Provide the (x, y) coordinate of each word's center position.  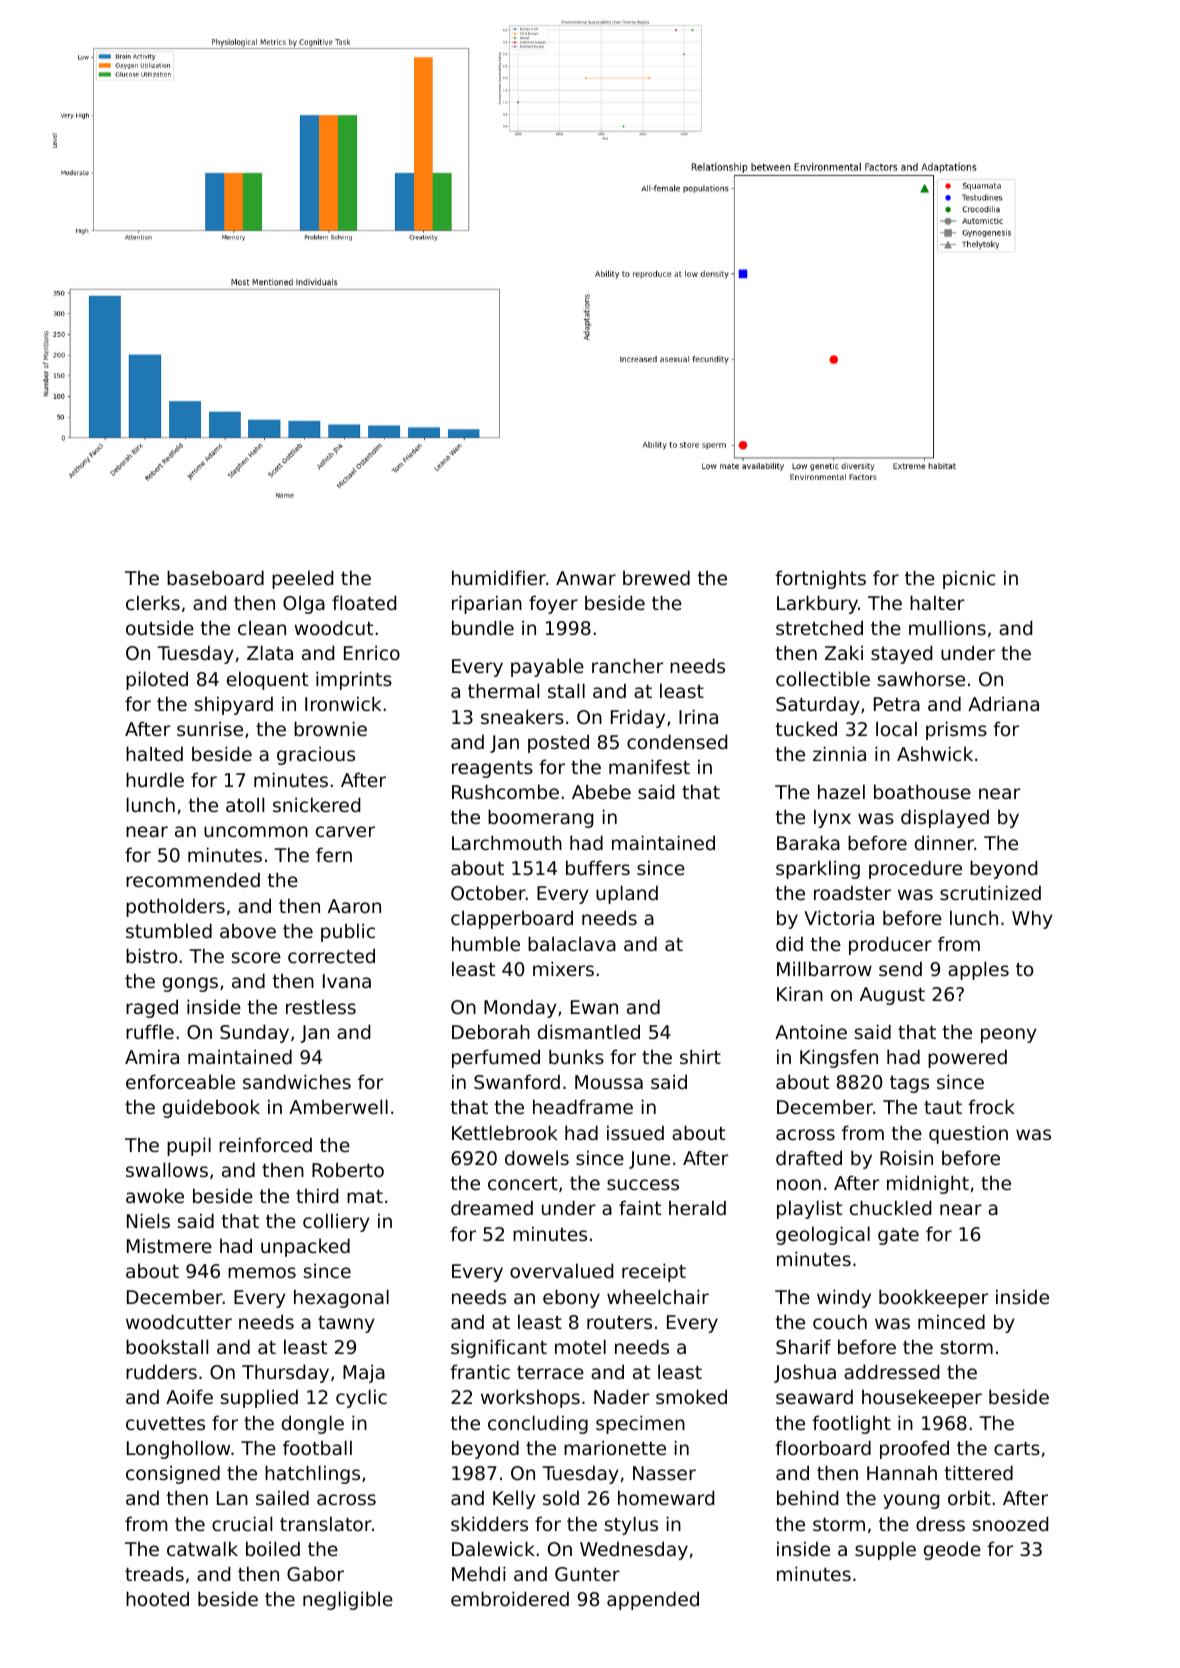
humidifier (499, 577)
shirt (700, 1056)
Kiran (800, 993)
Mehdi (478, 1573)
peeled (302, 579)
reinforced (265, 1144)
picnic (969, 579)
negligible (348, 1600)
